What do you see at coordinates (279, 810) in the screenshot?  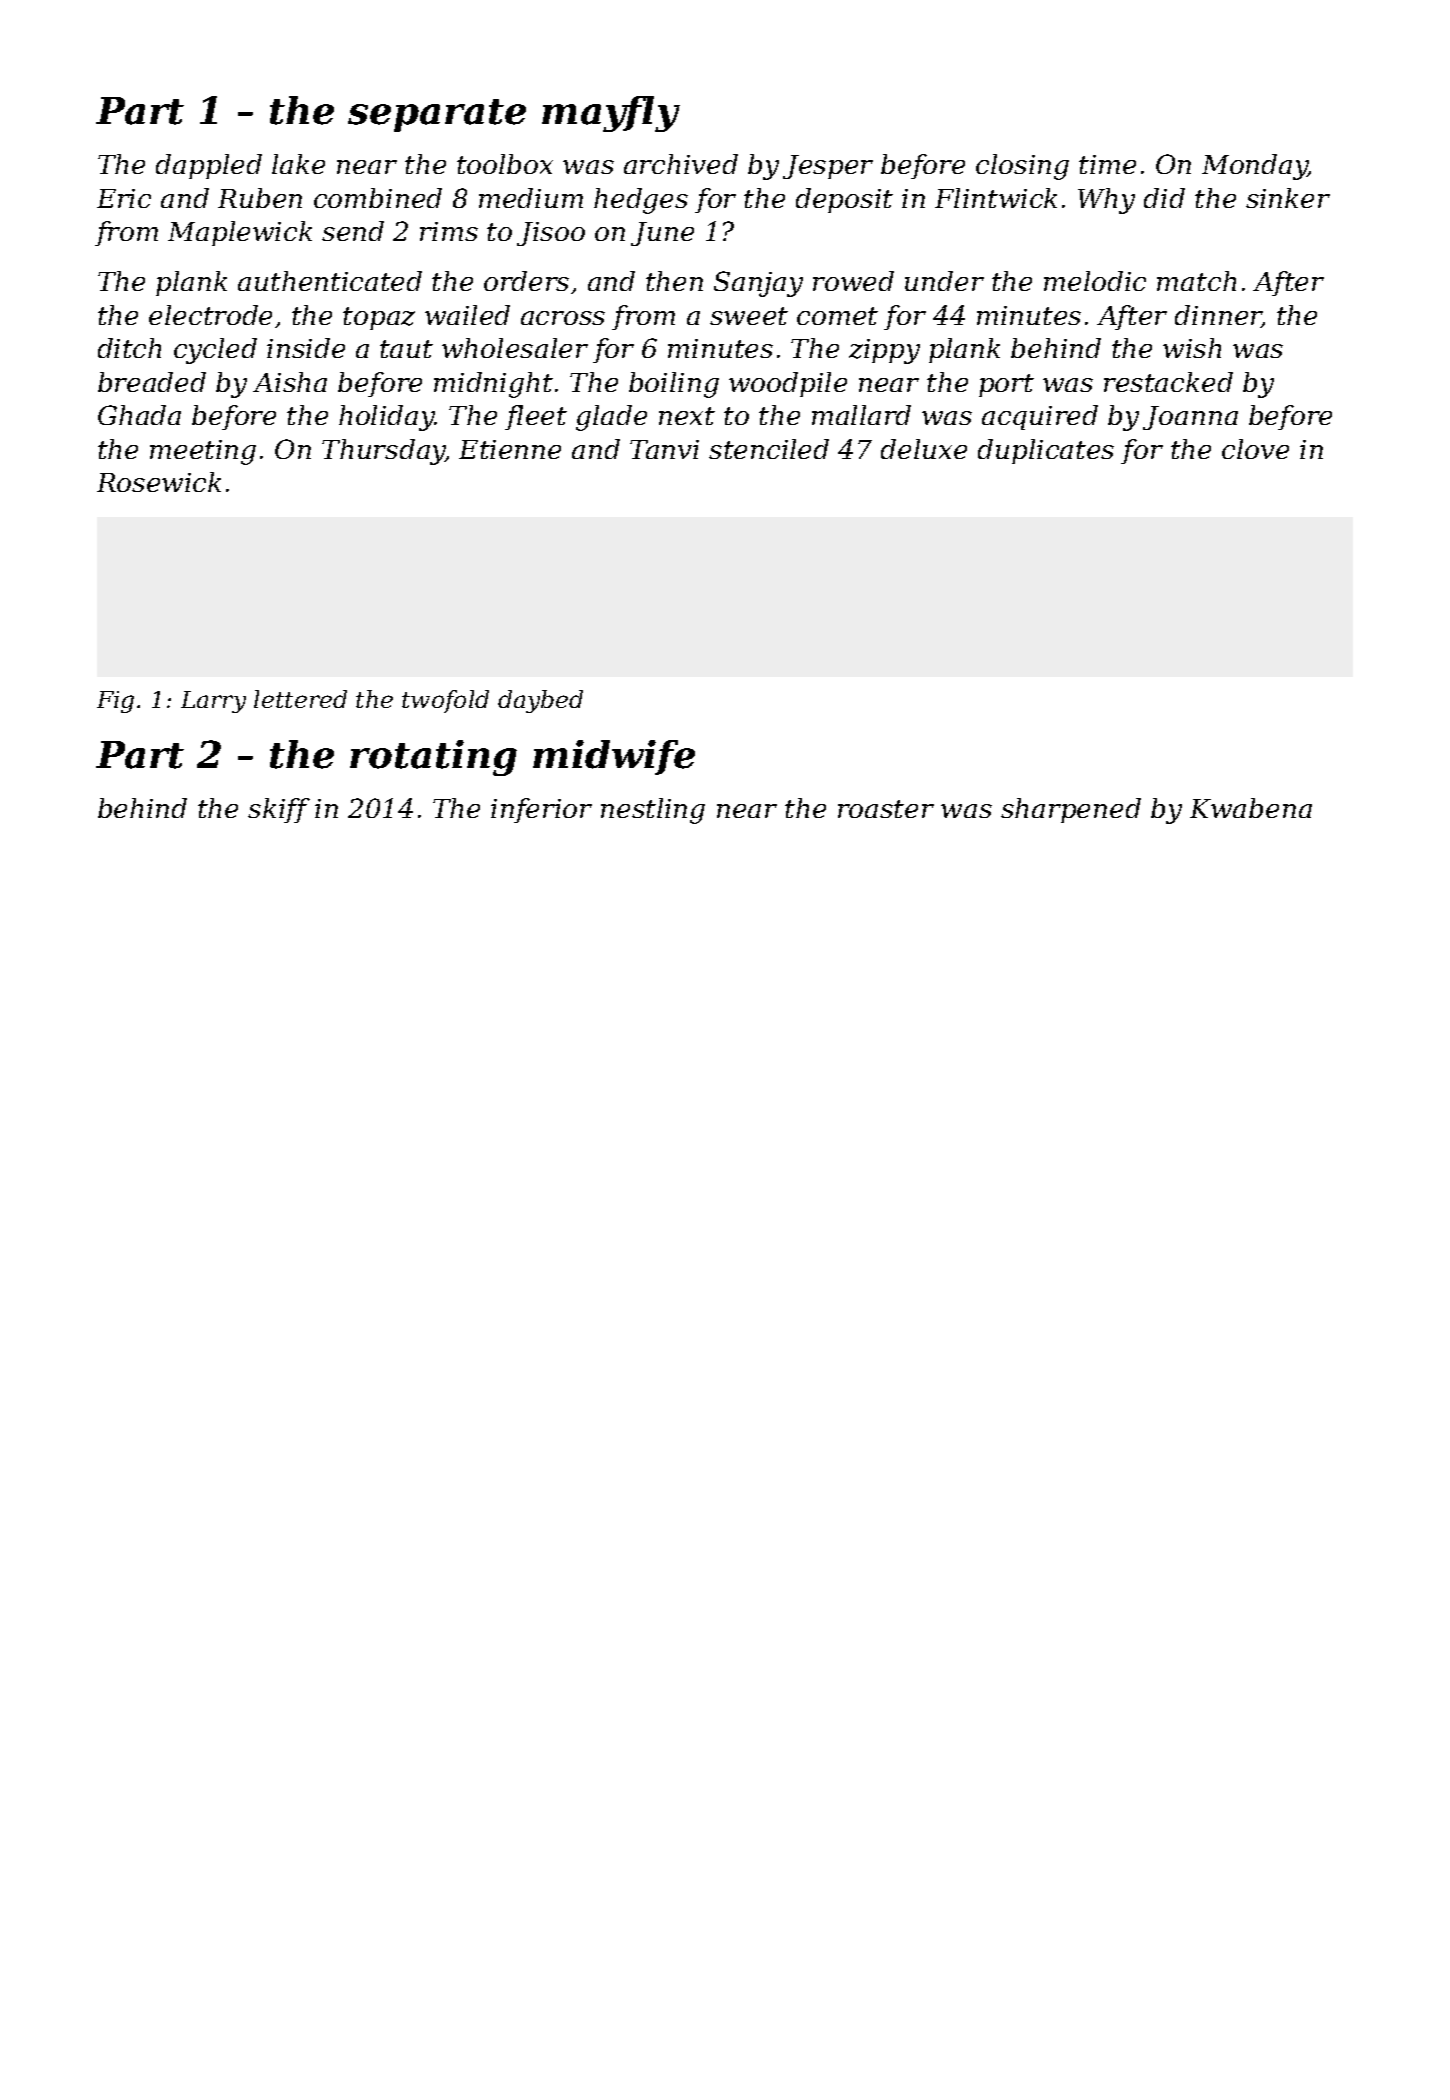 I see `skiff` at bounding box center [279, 810].
